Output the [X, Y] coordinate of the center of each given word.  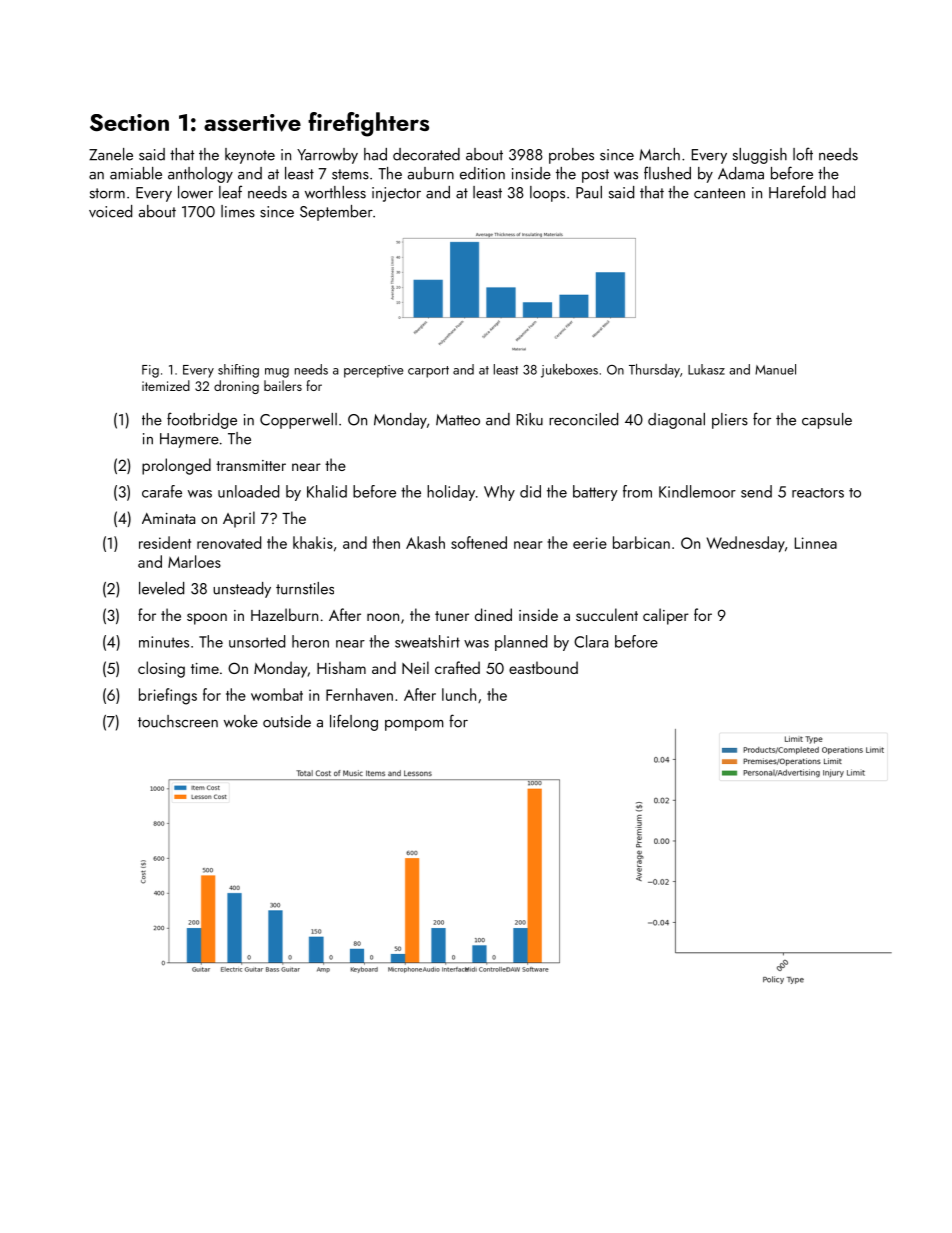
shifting [238, 371]
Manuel [775, 369]
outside [287, 721]
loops [547, 194]
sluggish [760, 156]
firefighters [368, 124]
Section [129, 123]
